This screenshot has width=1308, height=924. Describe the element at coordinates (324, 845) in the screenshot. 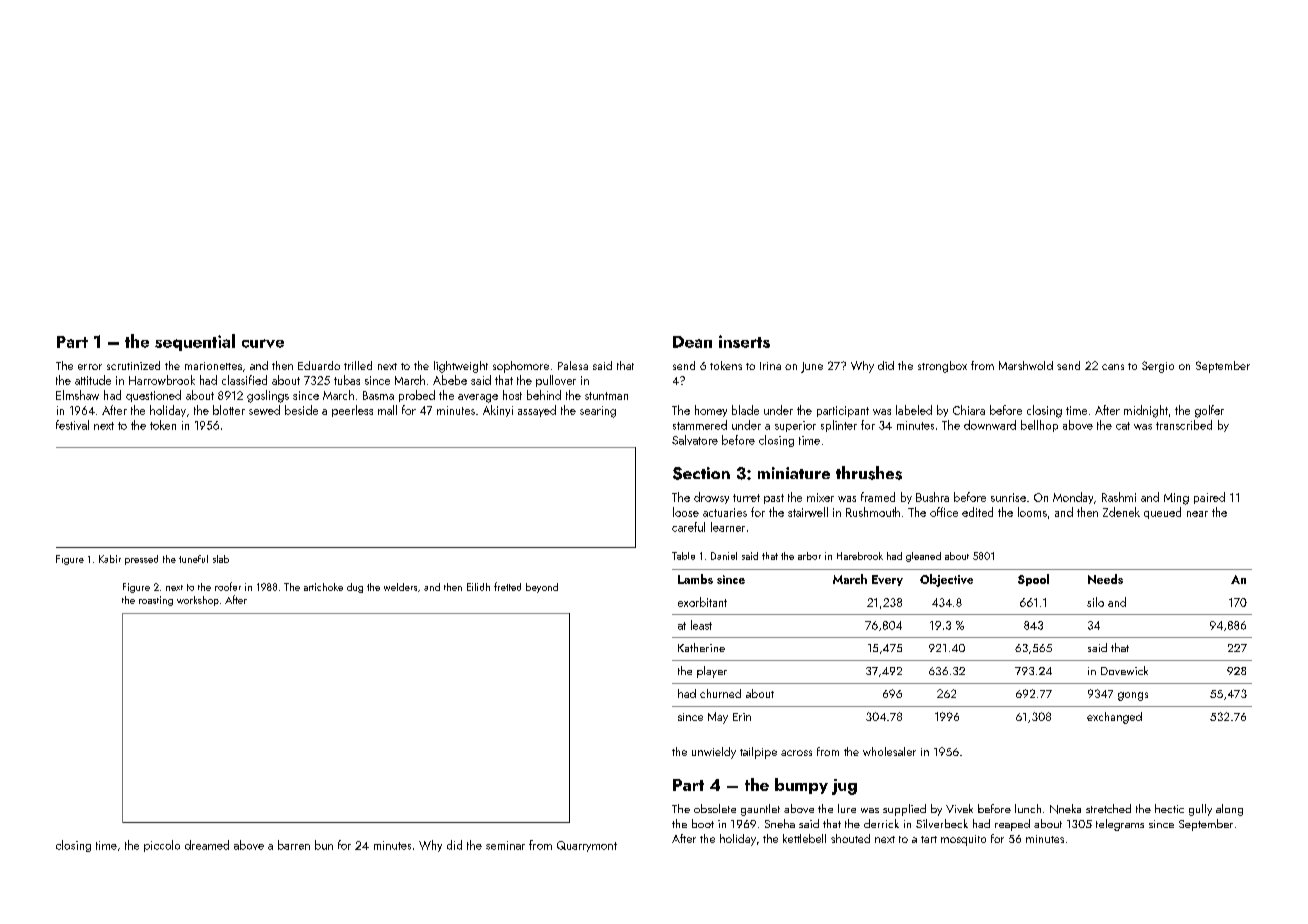

I see `bun` at that location.
